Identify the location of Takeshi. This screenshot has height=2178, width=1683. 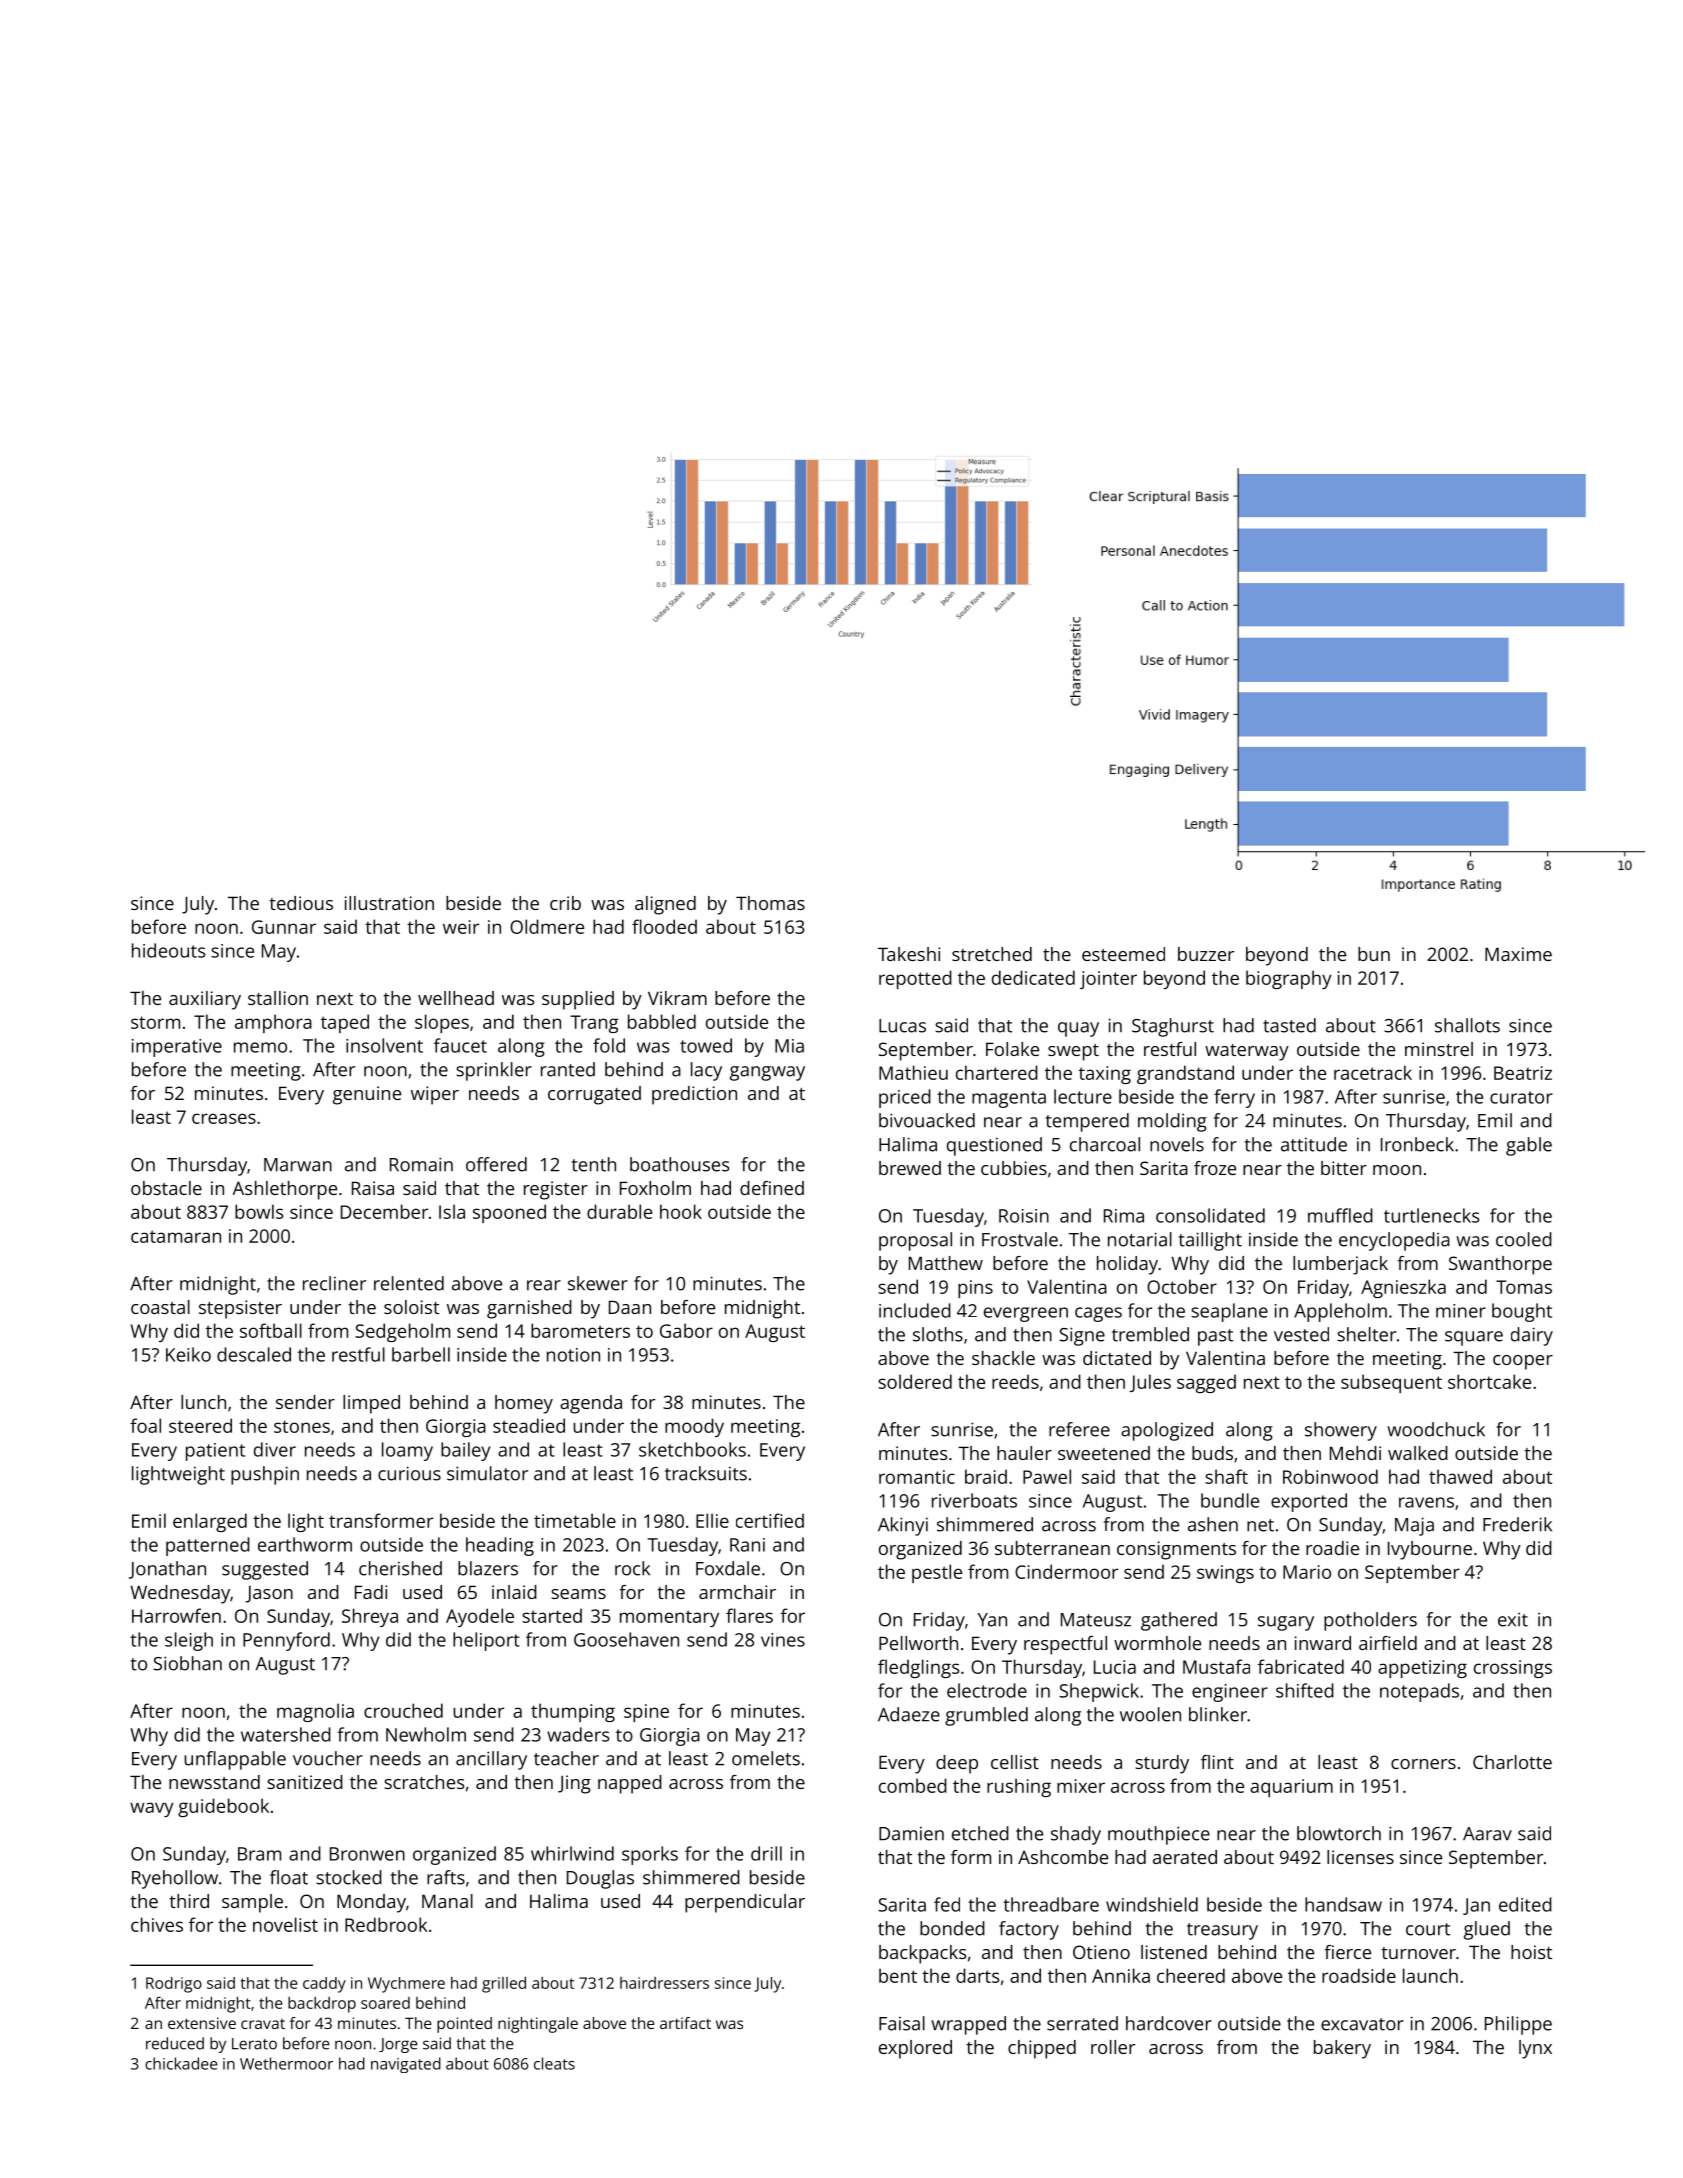
(909, 954).
